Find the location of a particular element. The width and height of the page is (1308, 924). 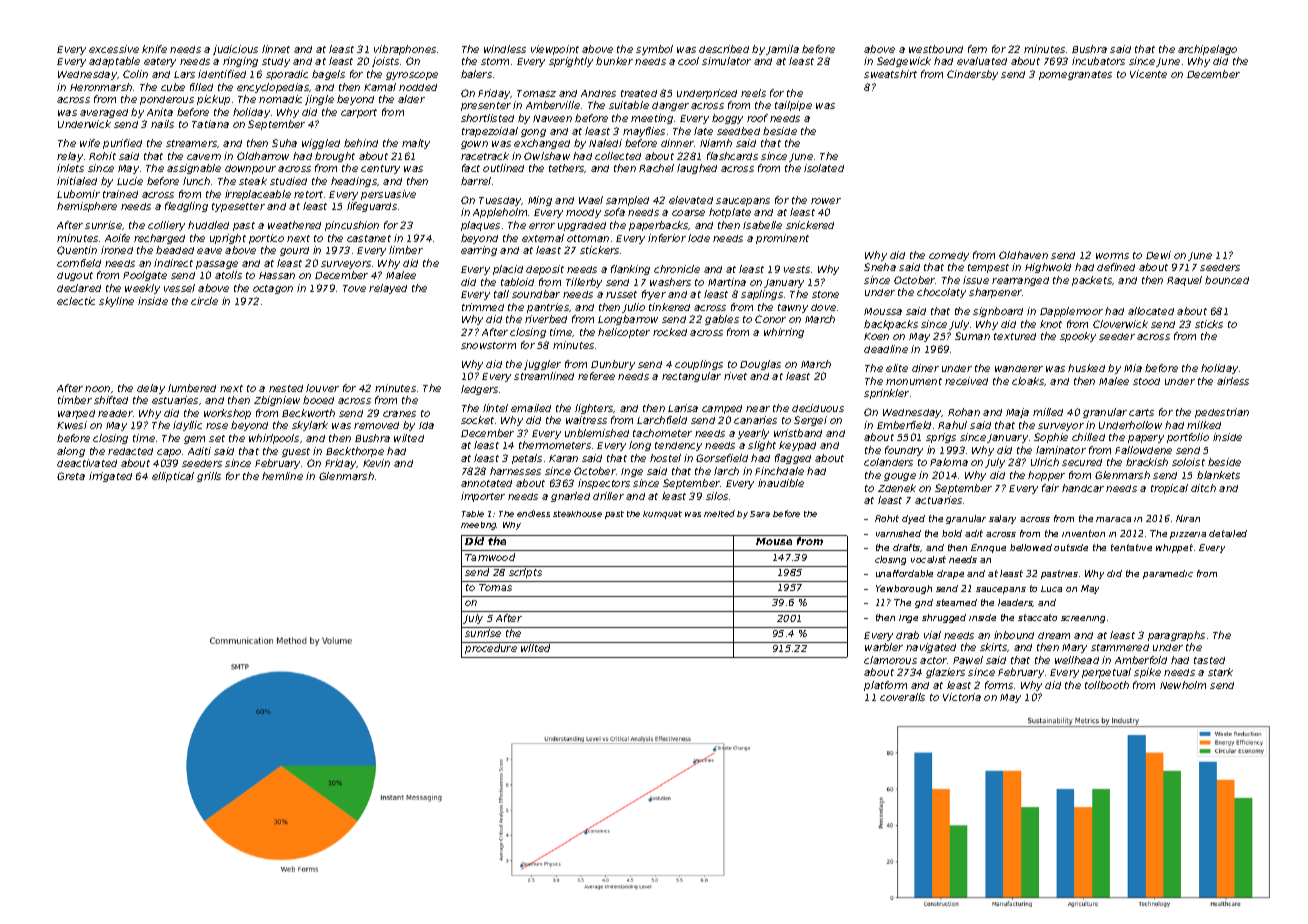

tall is located at coordinates (501, 294).
